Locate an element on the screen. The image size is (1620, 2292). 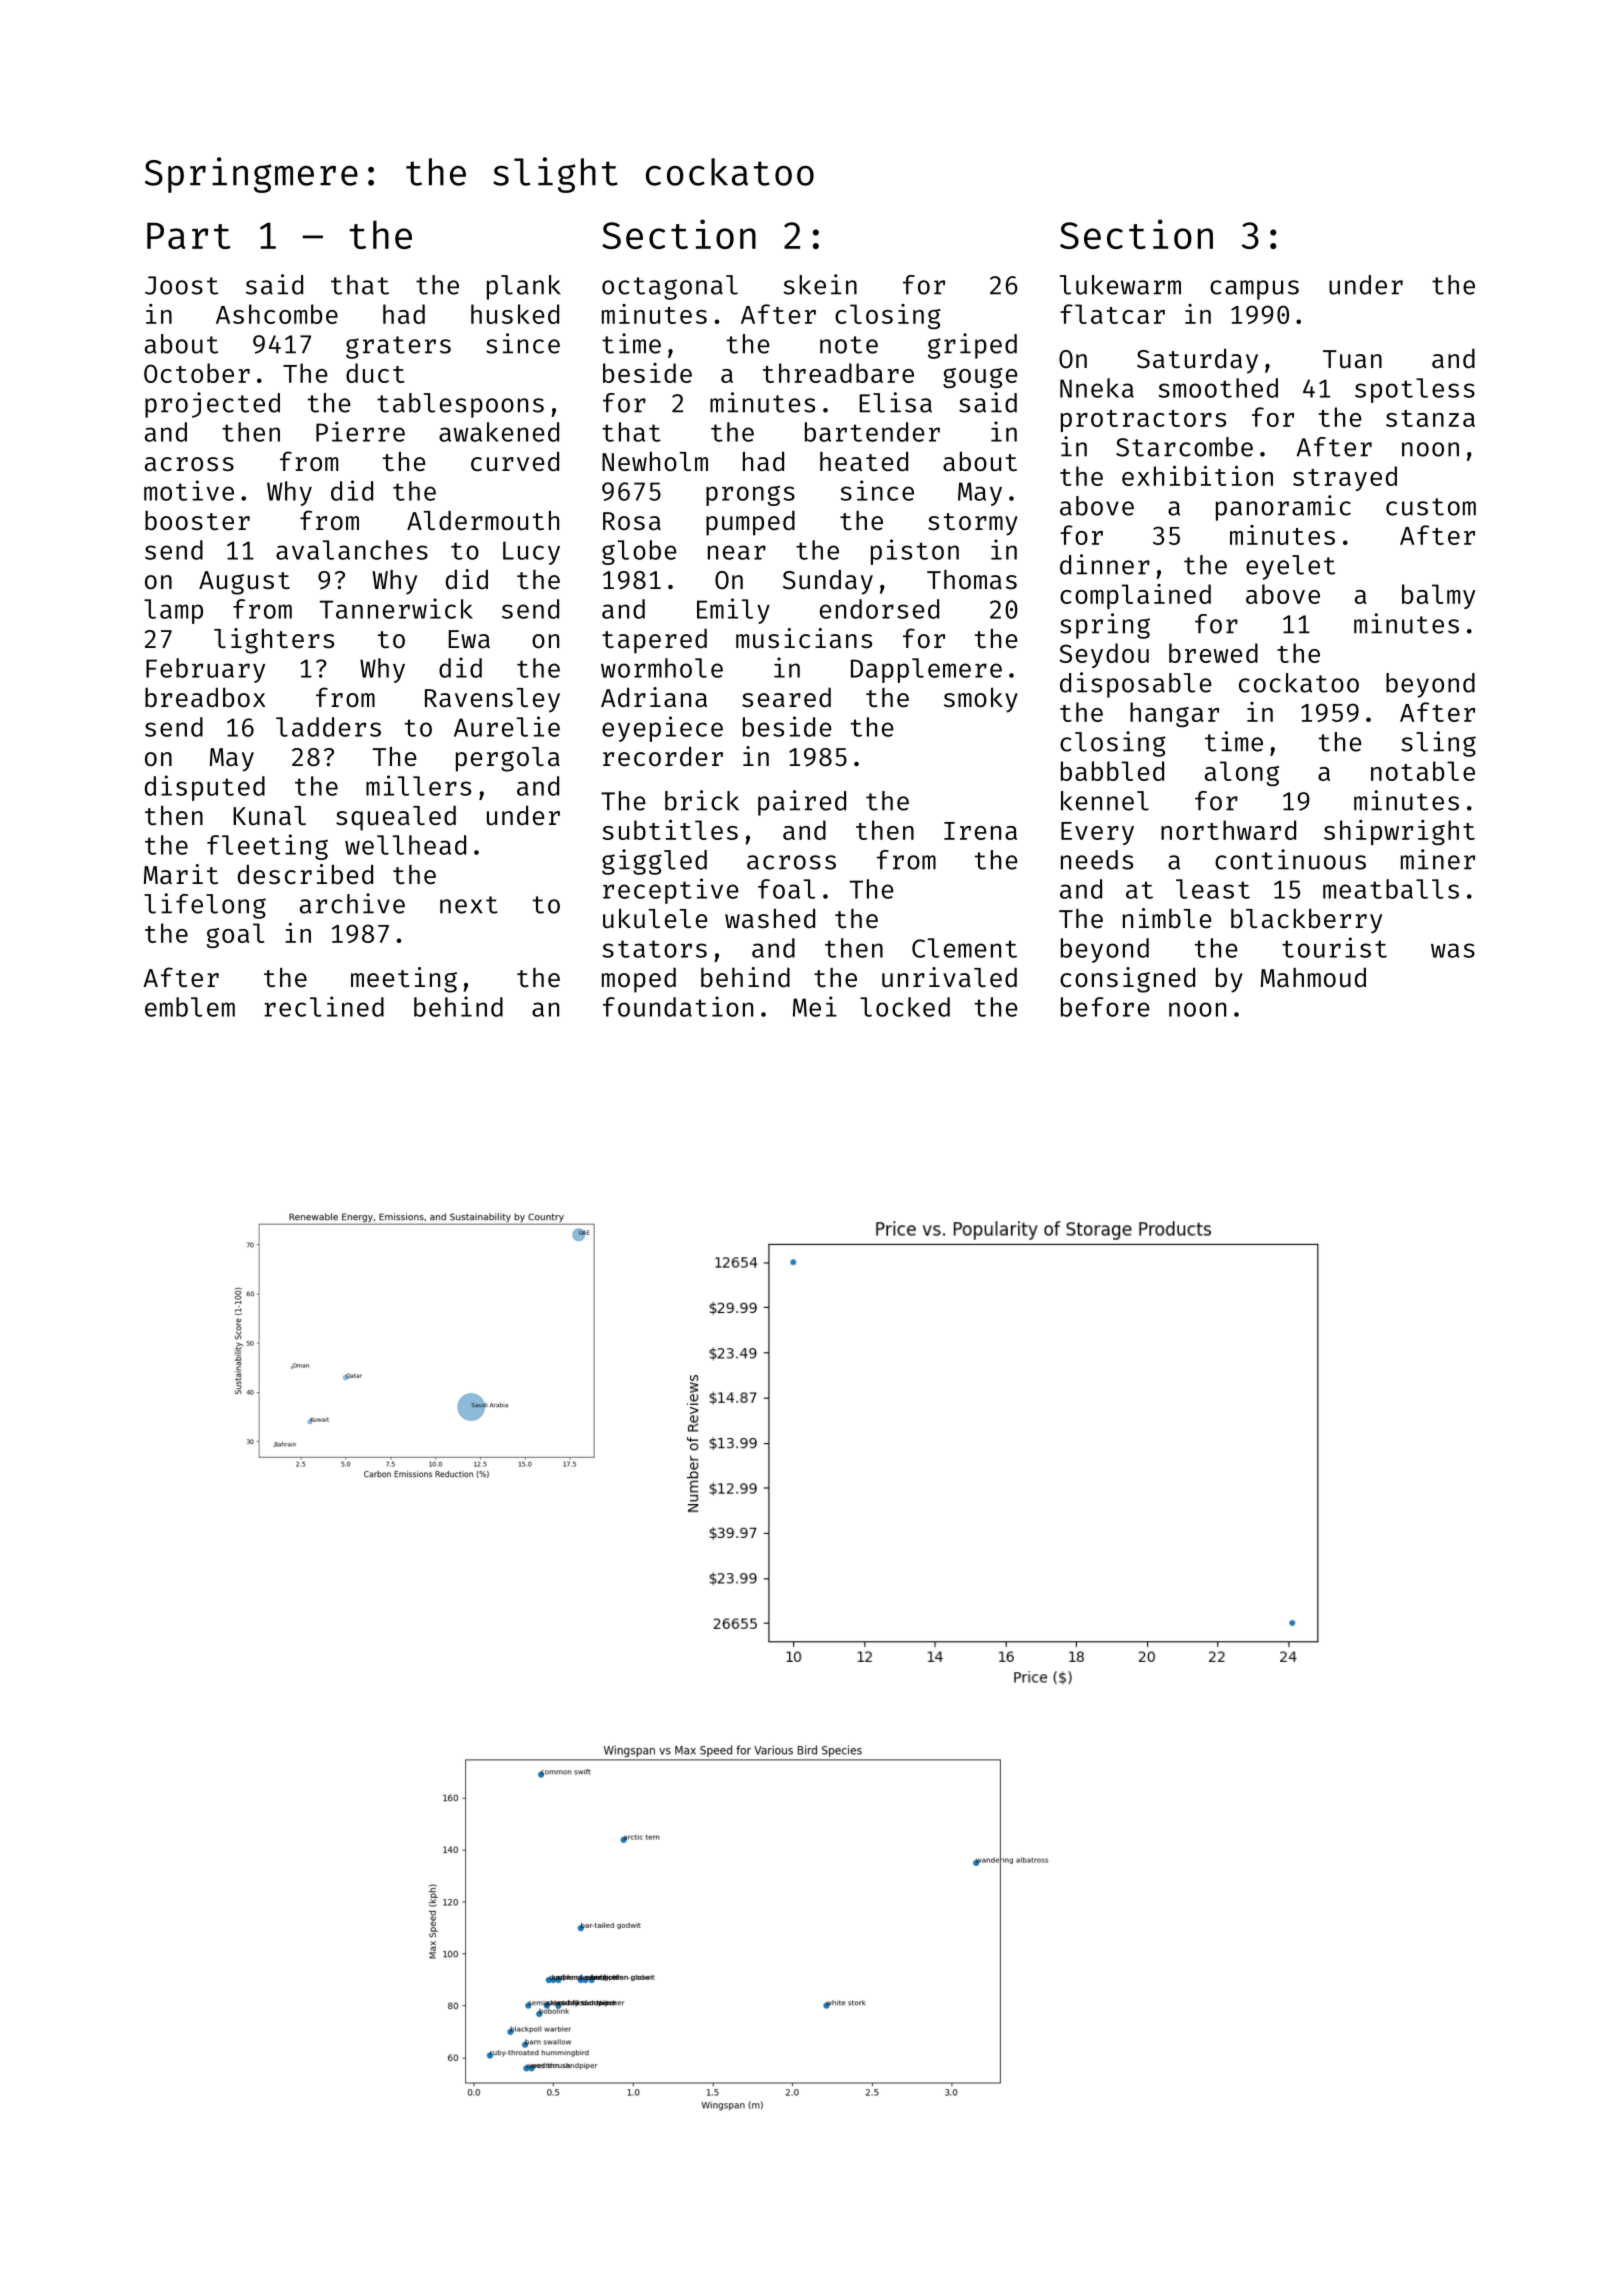
skein is located at coordinates (820, 284).
